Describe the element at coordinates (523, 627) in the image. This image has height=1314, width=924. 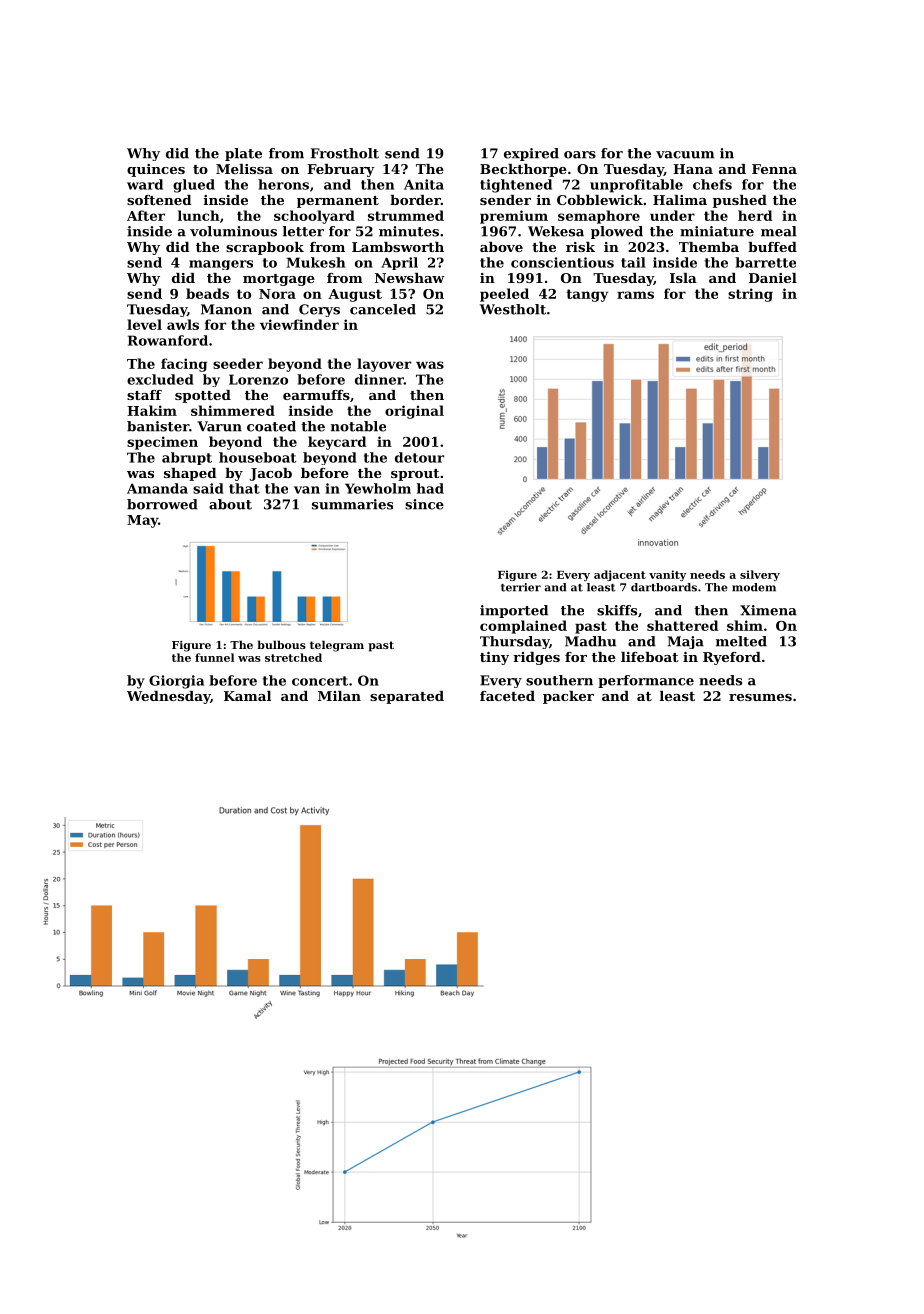
I see `complained` at that location.
